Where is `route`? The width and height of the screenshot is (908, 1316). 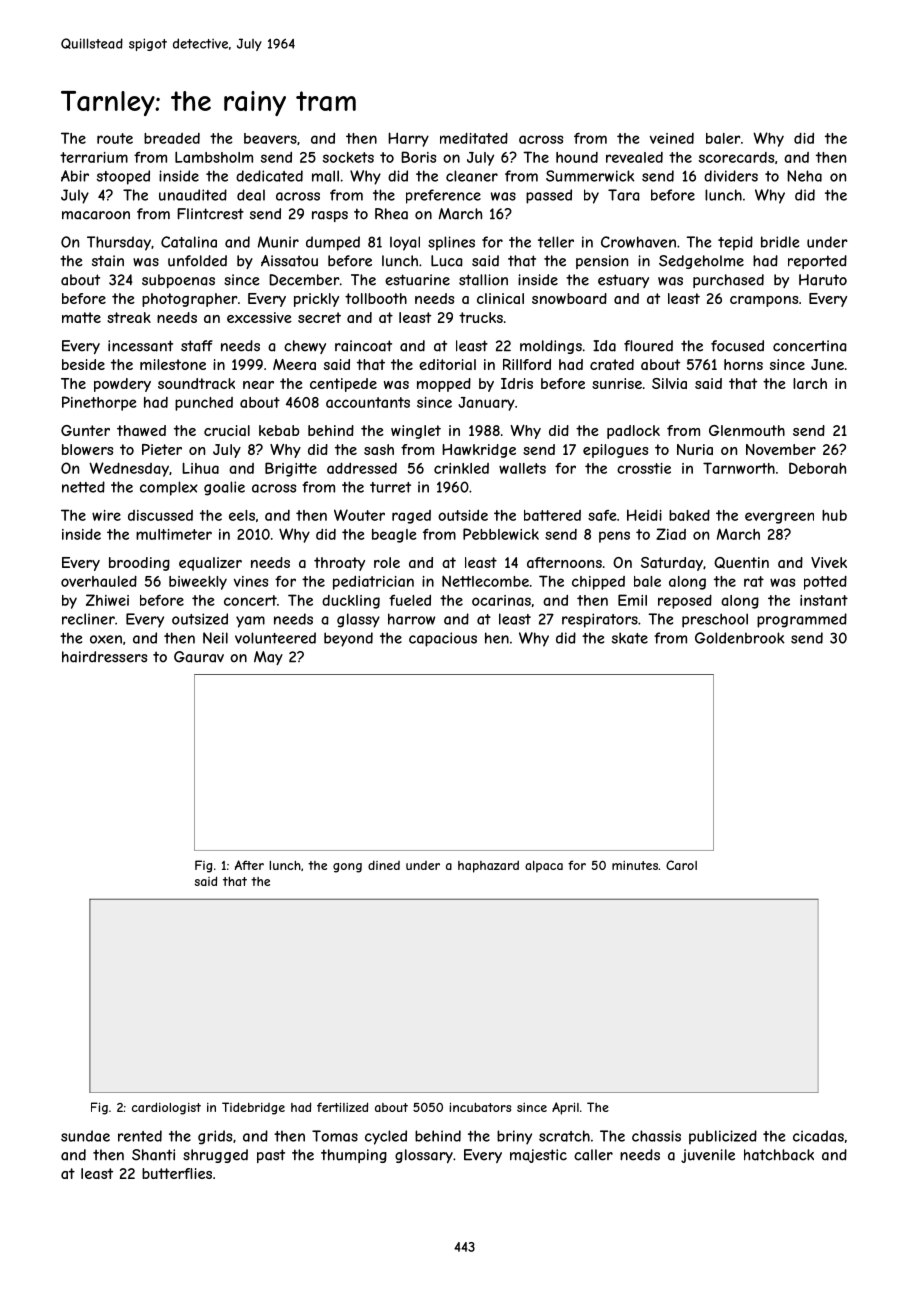
route is located at coordinates (115, 138).
